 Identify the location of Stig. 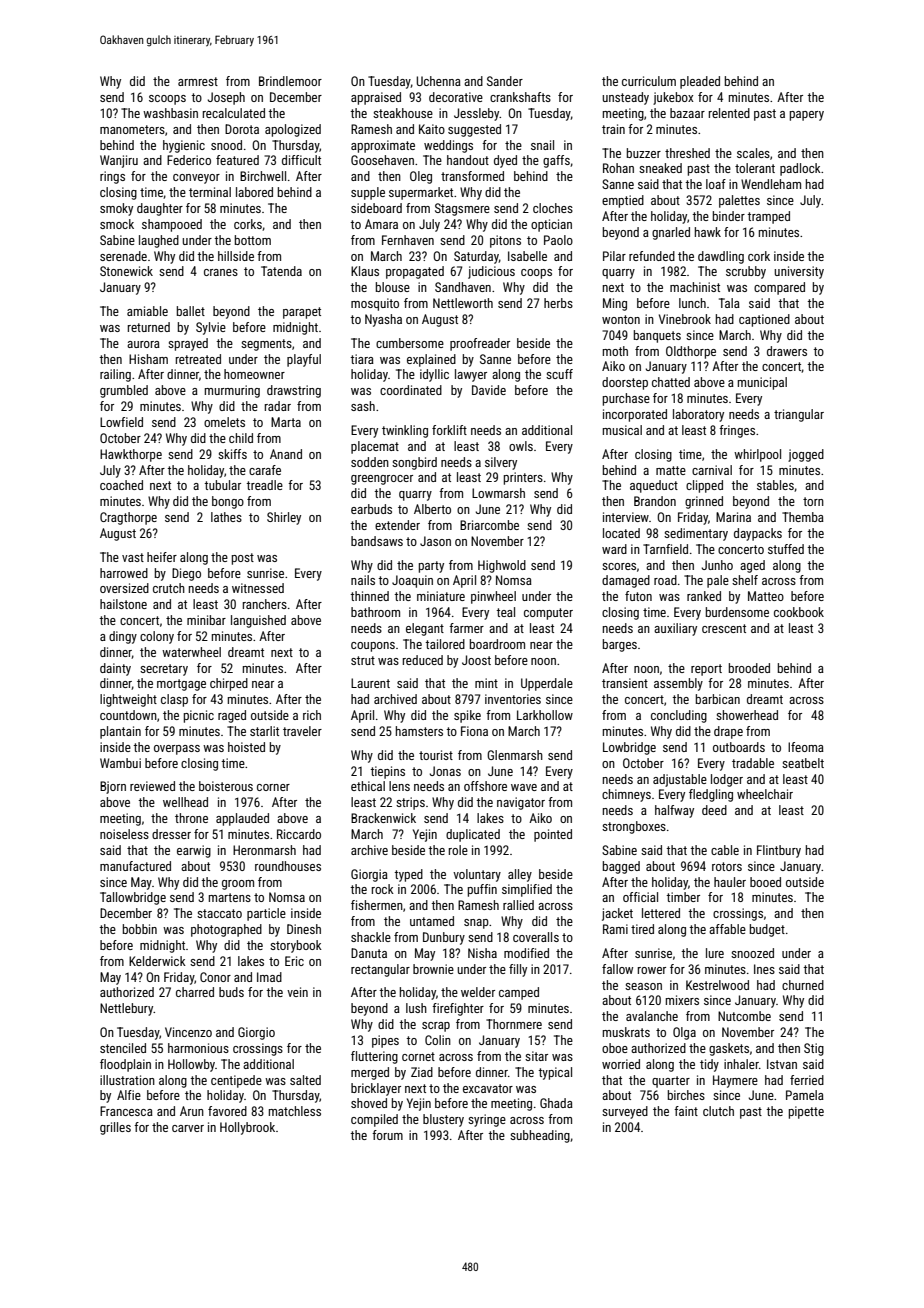
(814, 1049).
